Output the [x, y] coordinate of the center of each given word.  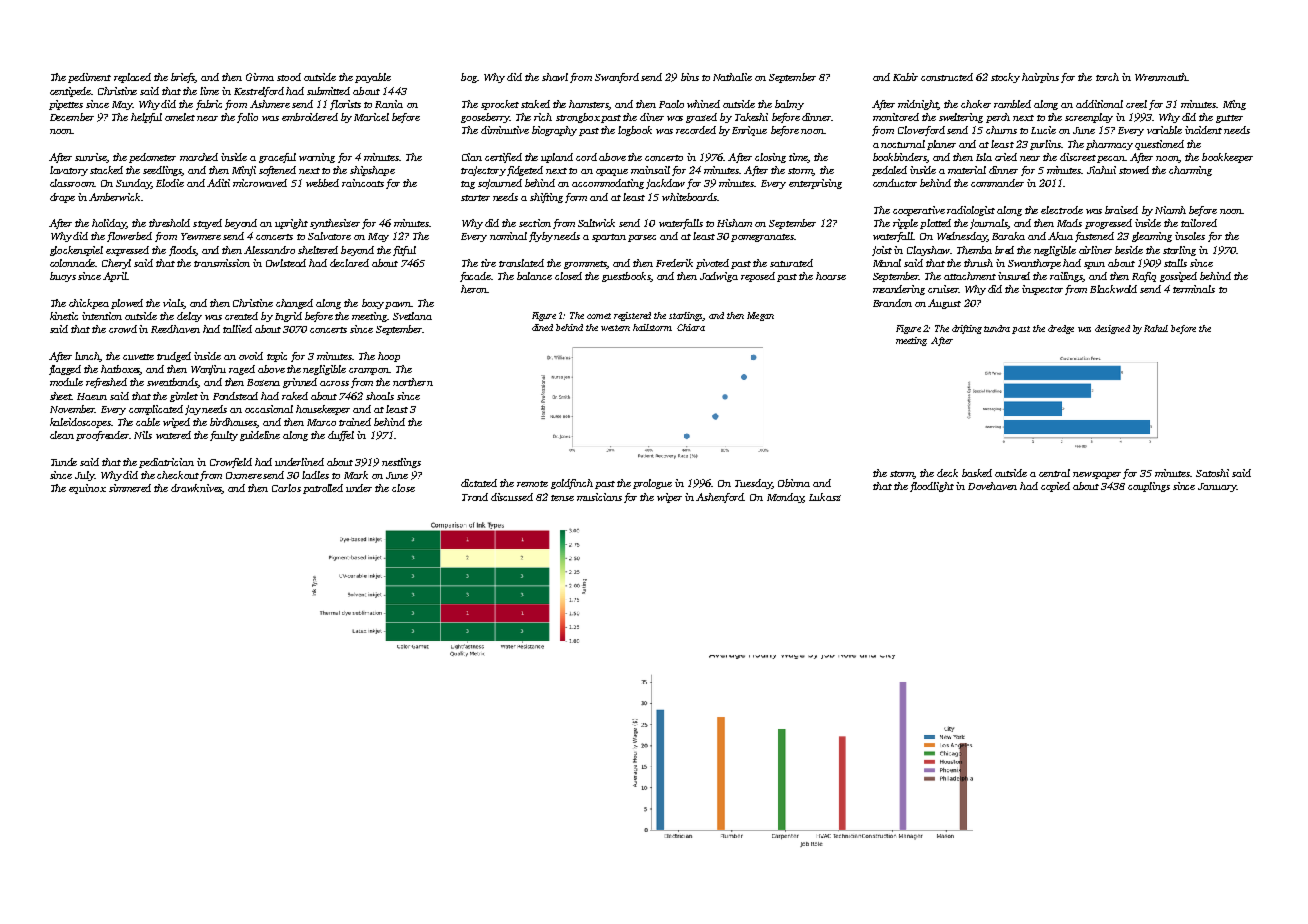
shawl [555, 77]
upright [291, 224]
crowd [123, 329]
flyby [541, 237]
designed [1112, 329]
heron [474, 289]
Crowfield [231, 463]
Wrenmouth [1161, 77]
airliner [1095, 250]
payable [373, 78]
